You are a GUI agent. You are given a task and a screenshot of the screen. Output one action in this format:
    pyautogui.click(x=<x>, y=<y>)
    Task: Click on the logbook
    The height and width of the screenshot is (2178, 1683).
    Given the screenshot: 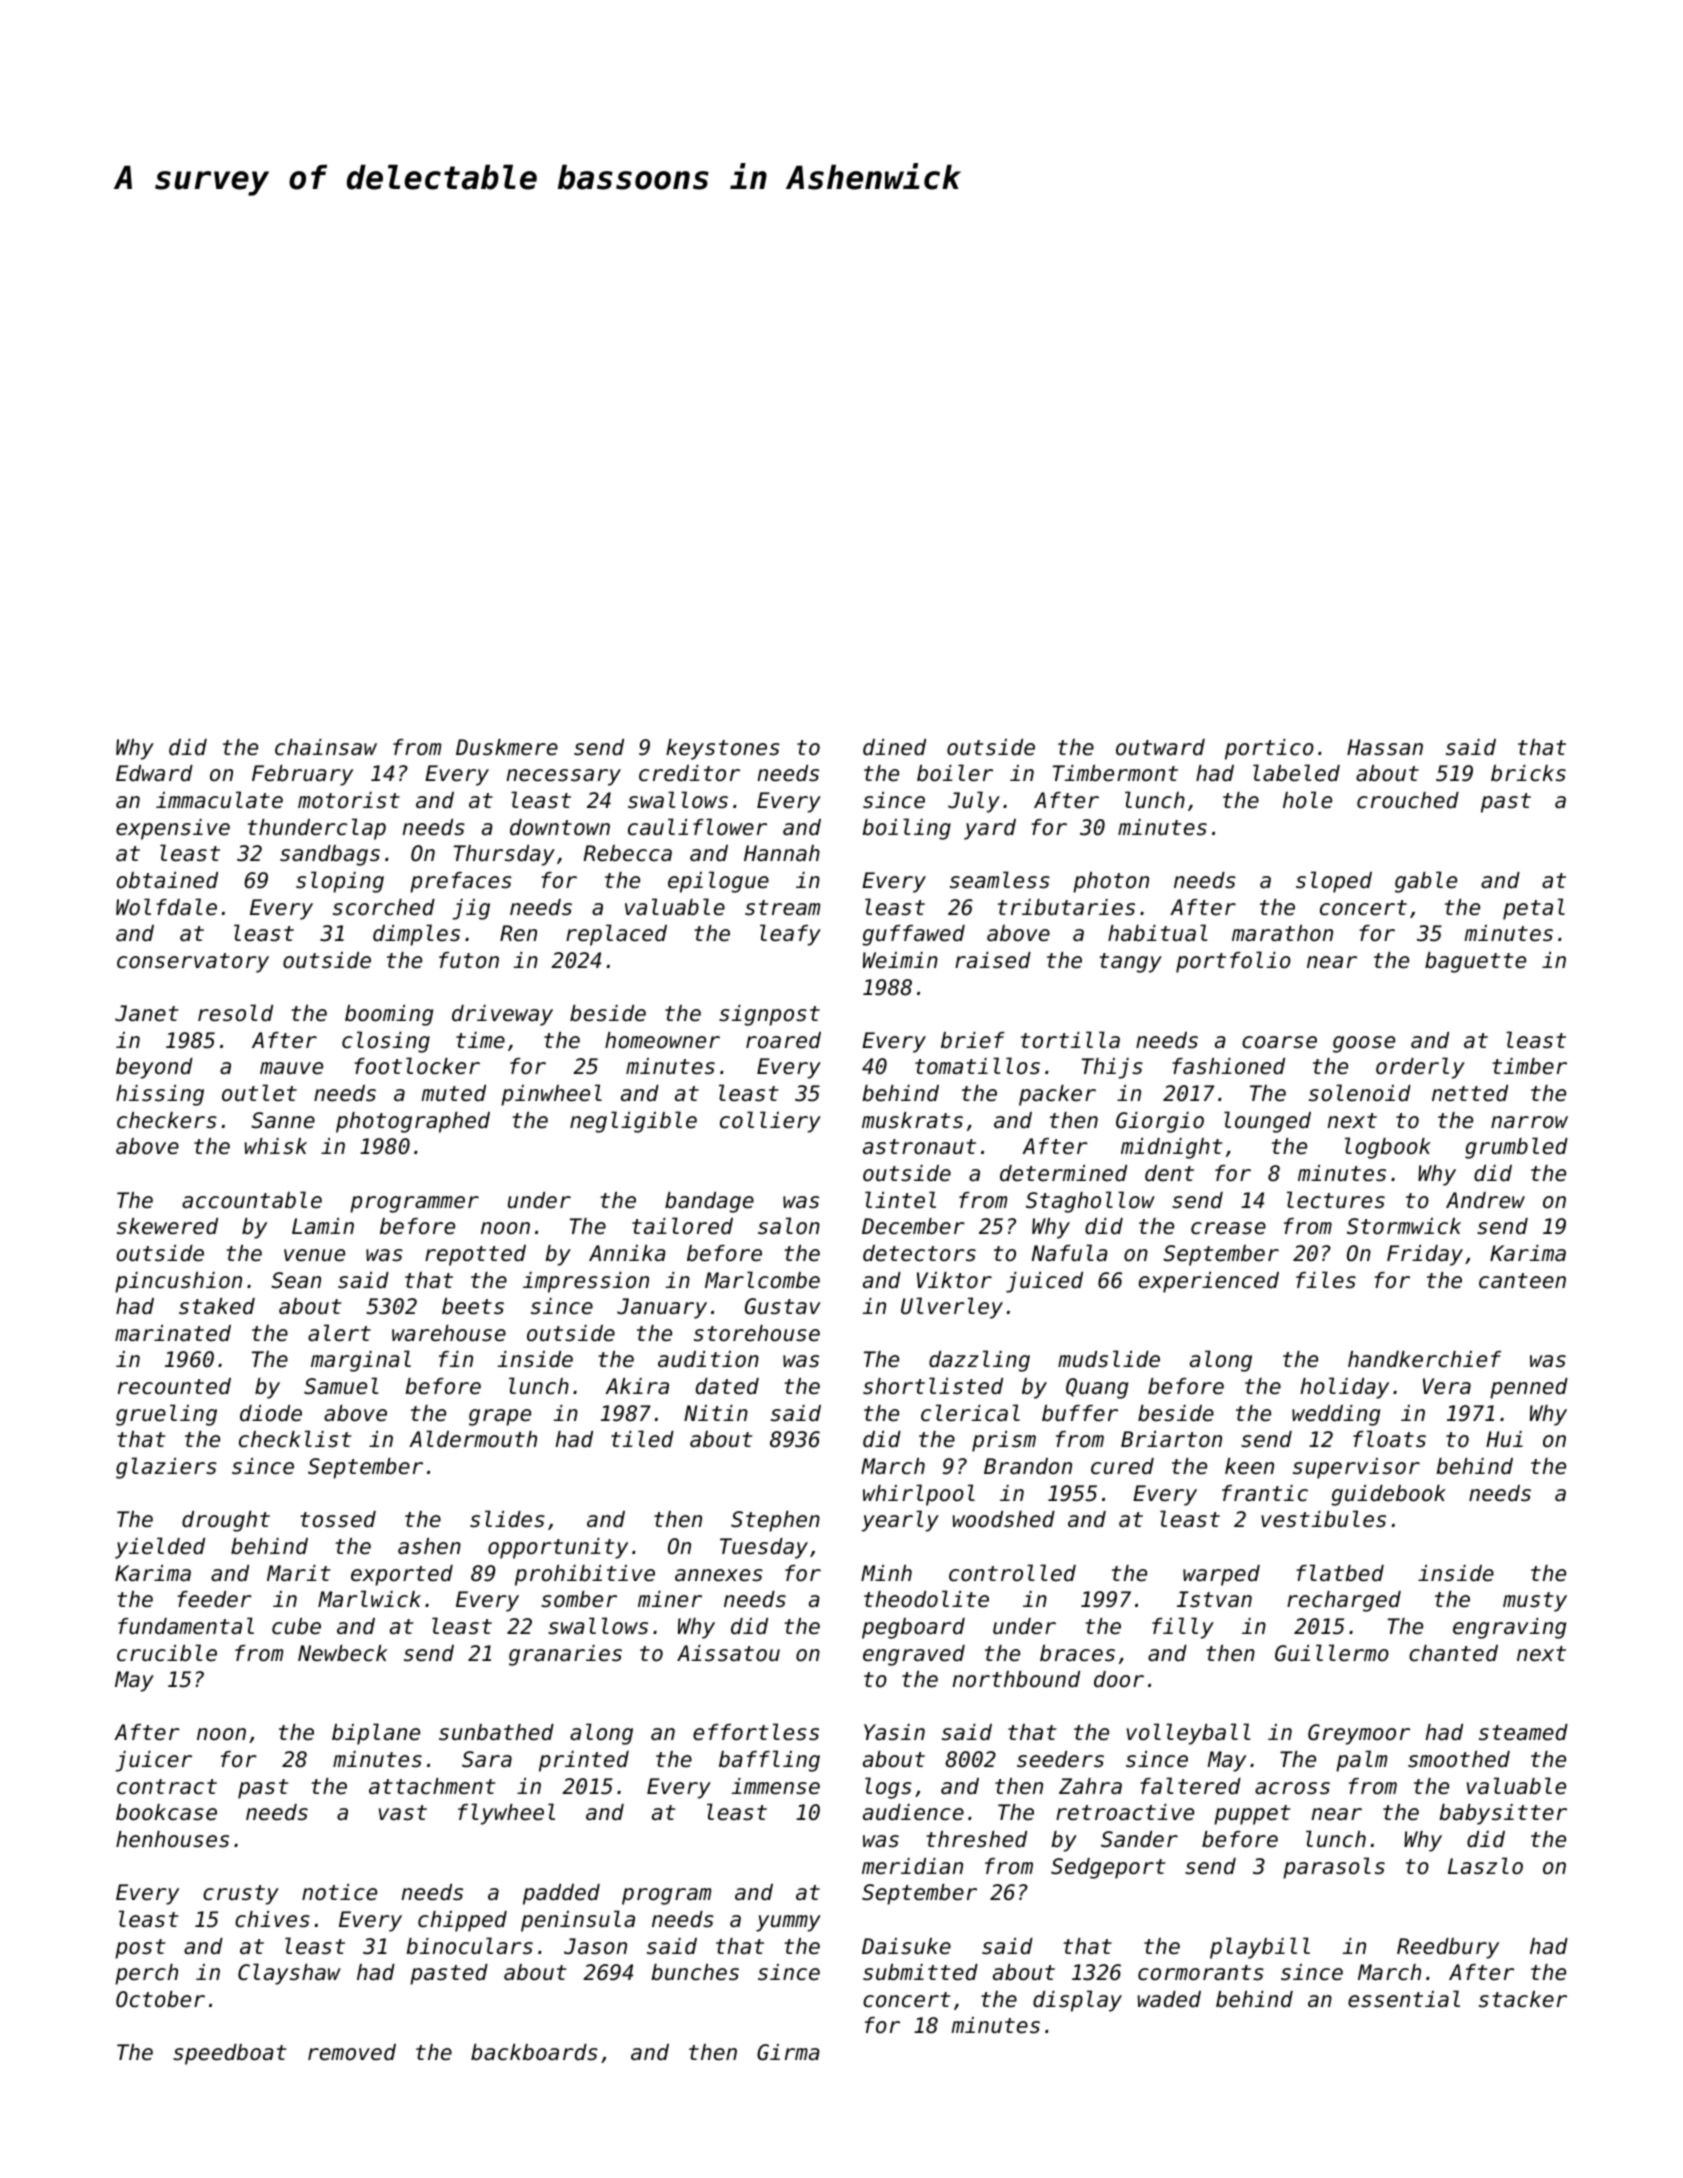 What is the action you would take?
    pyautogui.click(x=1388, y=1148)
